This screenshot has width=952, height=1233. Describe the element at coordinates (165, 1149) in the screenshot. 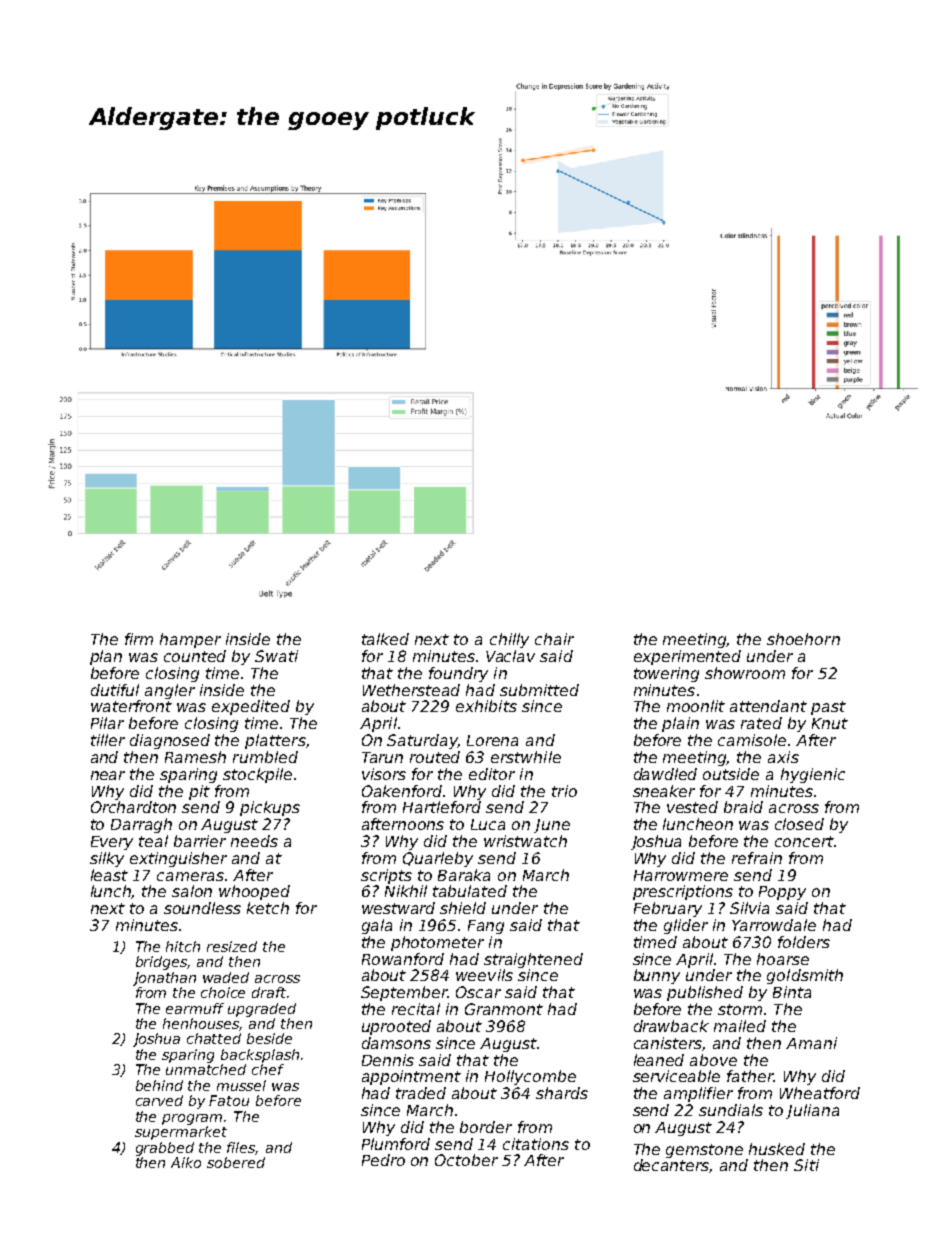

I see `grabbed` at that location.
